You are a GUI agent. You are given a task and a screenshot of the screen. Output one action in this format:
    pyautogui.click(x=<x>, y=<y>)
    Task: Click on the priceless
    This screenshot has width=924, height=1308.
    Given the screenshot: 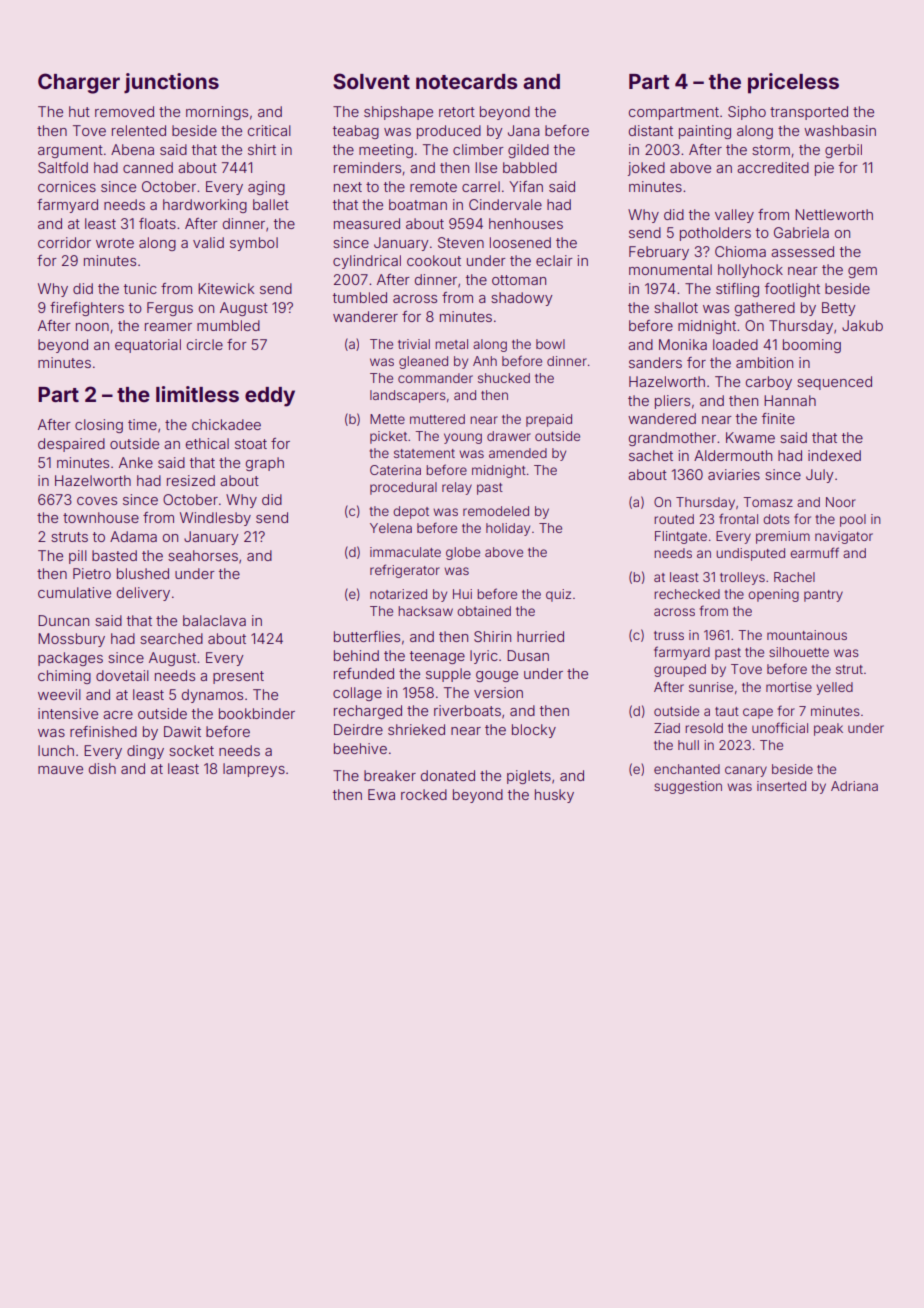 What is the action you would take?
    pyautogui.click(x=793, y=83)
